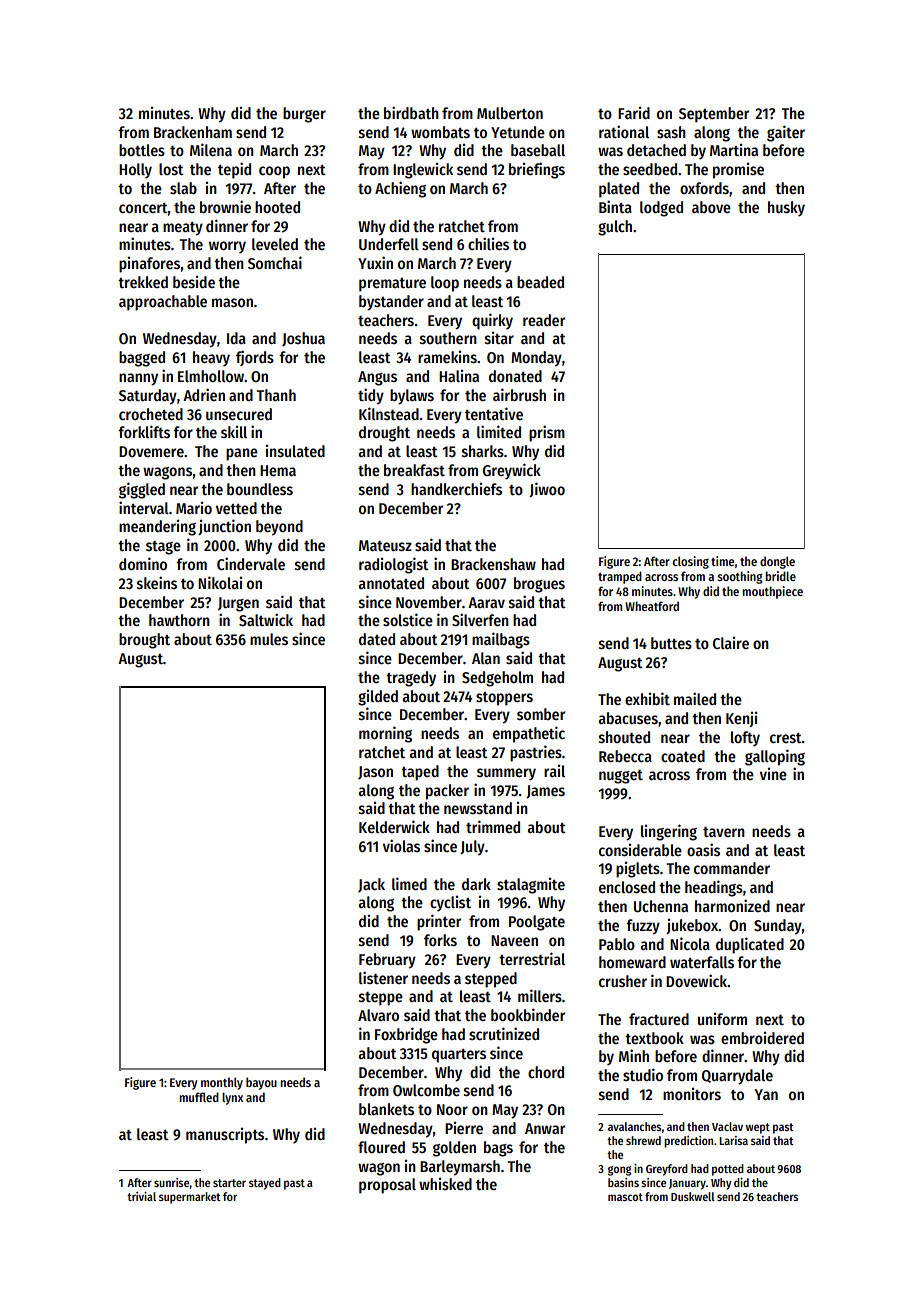 The height and width of the document is (1308, 924). I want to click on Mulberton, so click(510, 113).
